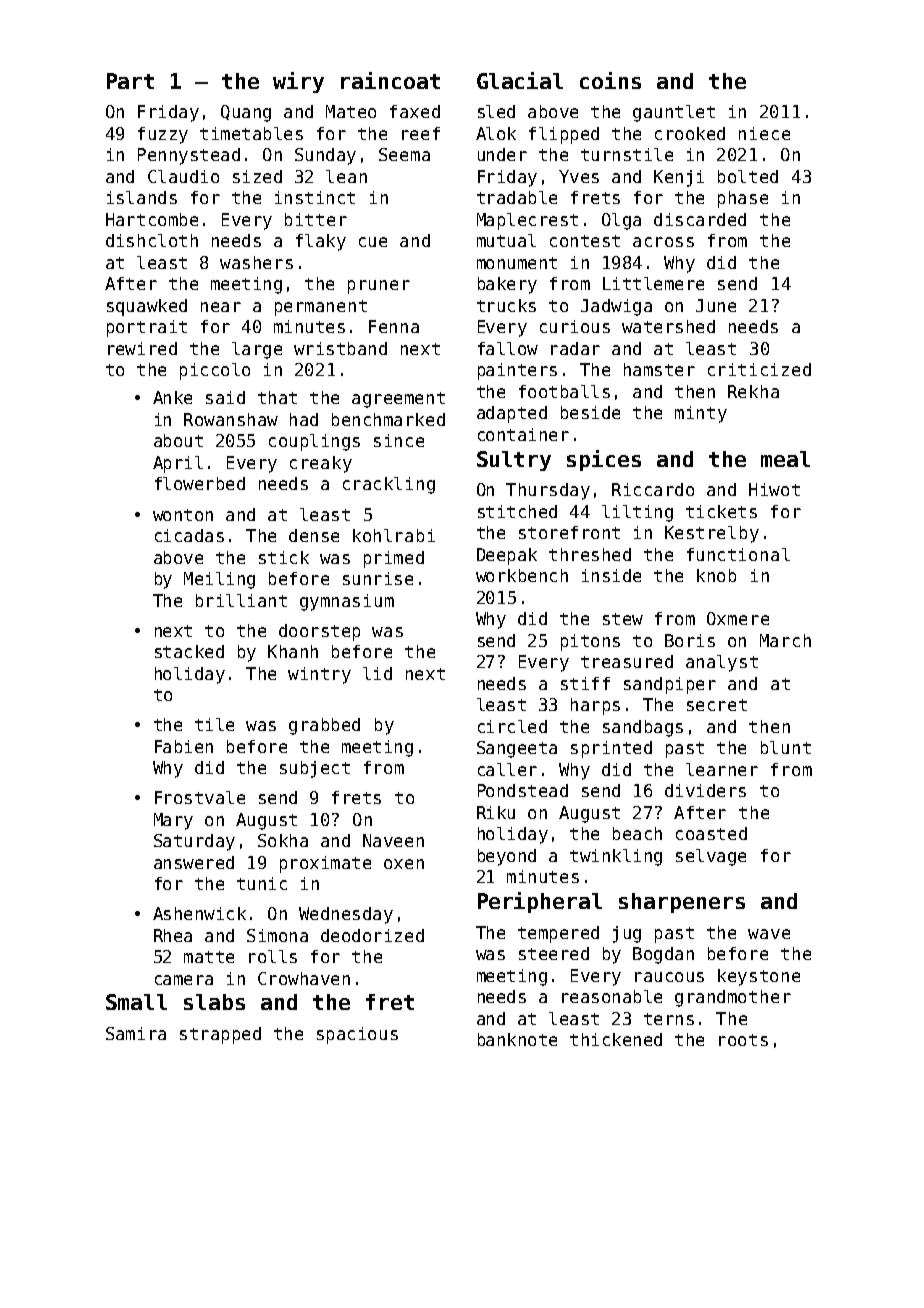 The image size is (924, 1308). What do you see at coordinates (507, 556) in the image?
I see `Deepak` at bounding box center [507, 556].
